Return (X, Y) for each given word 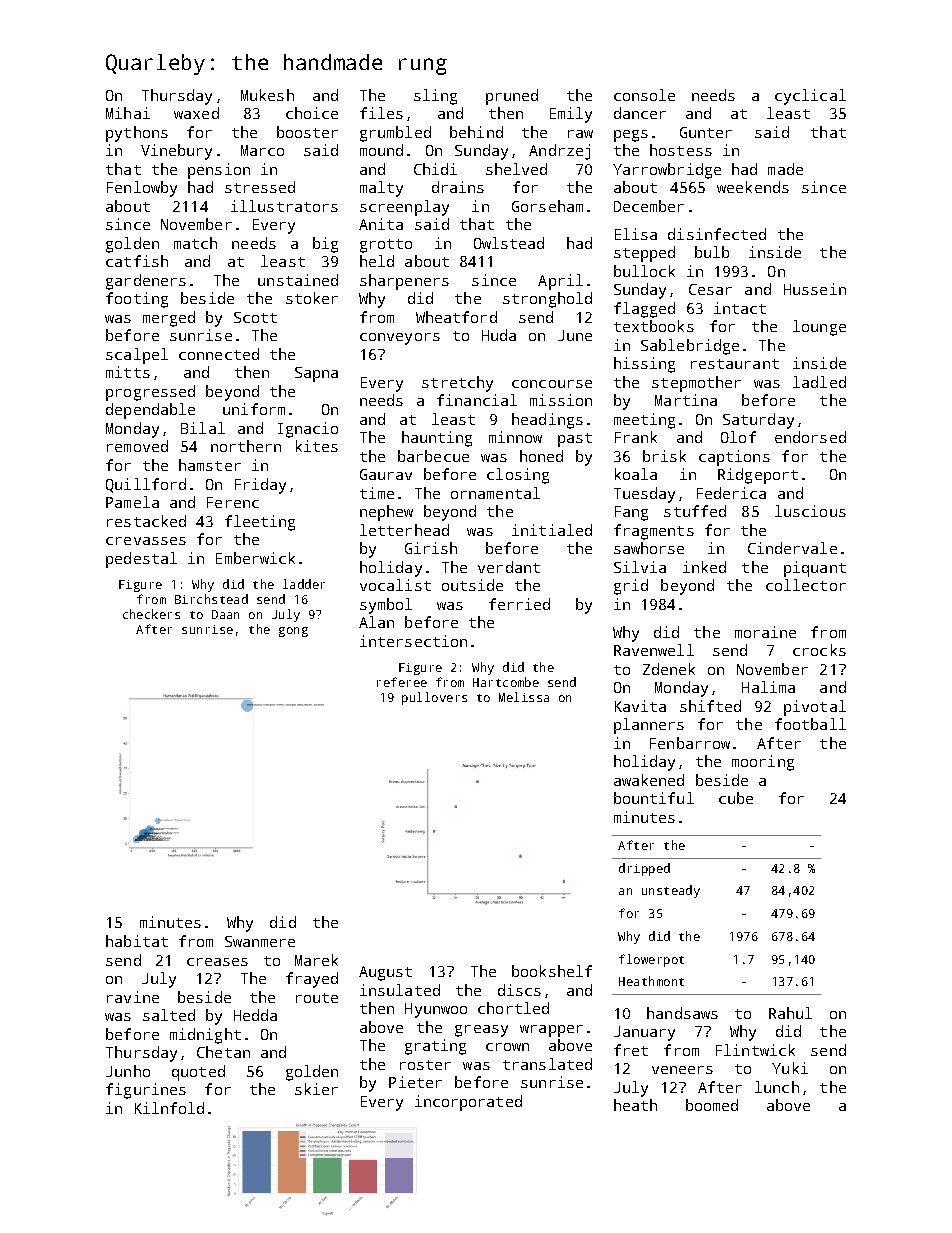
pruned (512, 97)
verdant (509, 567)
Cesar (710, 289)
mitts (128, 372)
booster (307, 132)
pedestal (141, 560)
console (644, 95)
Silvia (640, 567)
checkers (151, 614)
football (810, 724)
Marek (316, 960)
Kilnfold (169, 1108)
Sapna (316, 374)
